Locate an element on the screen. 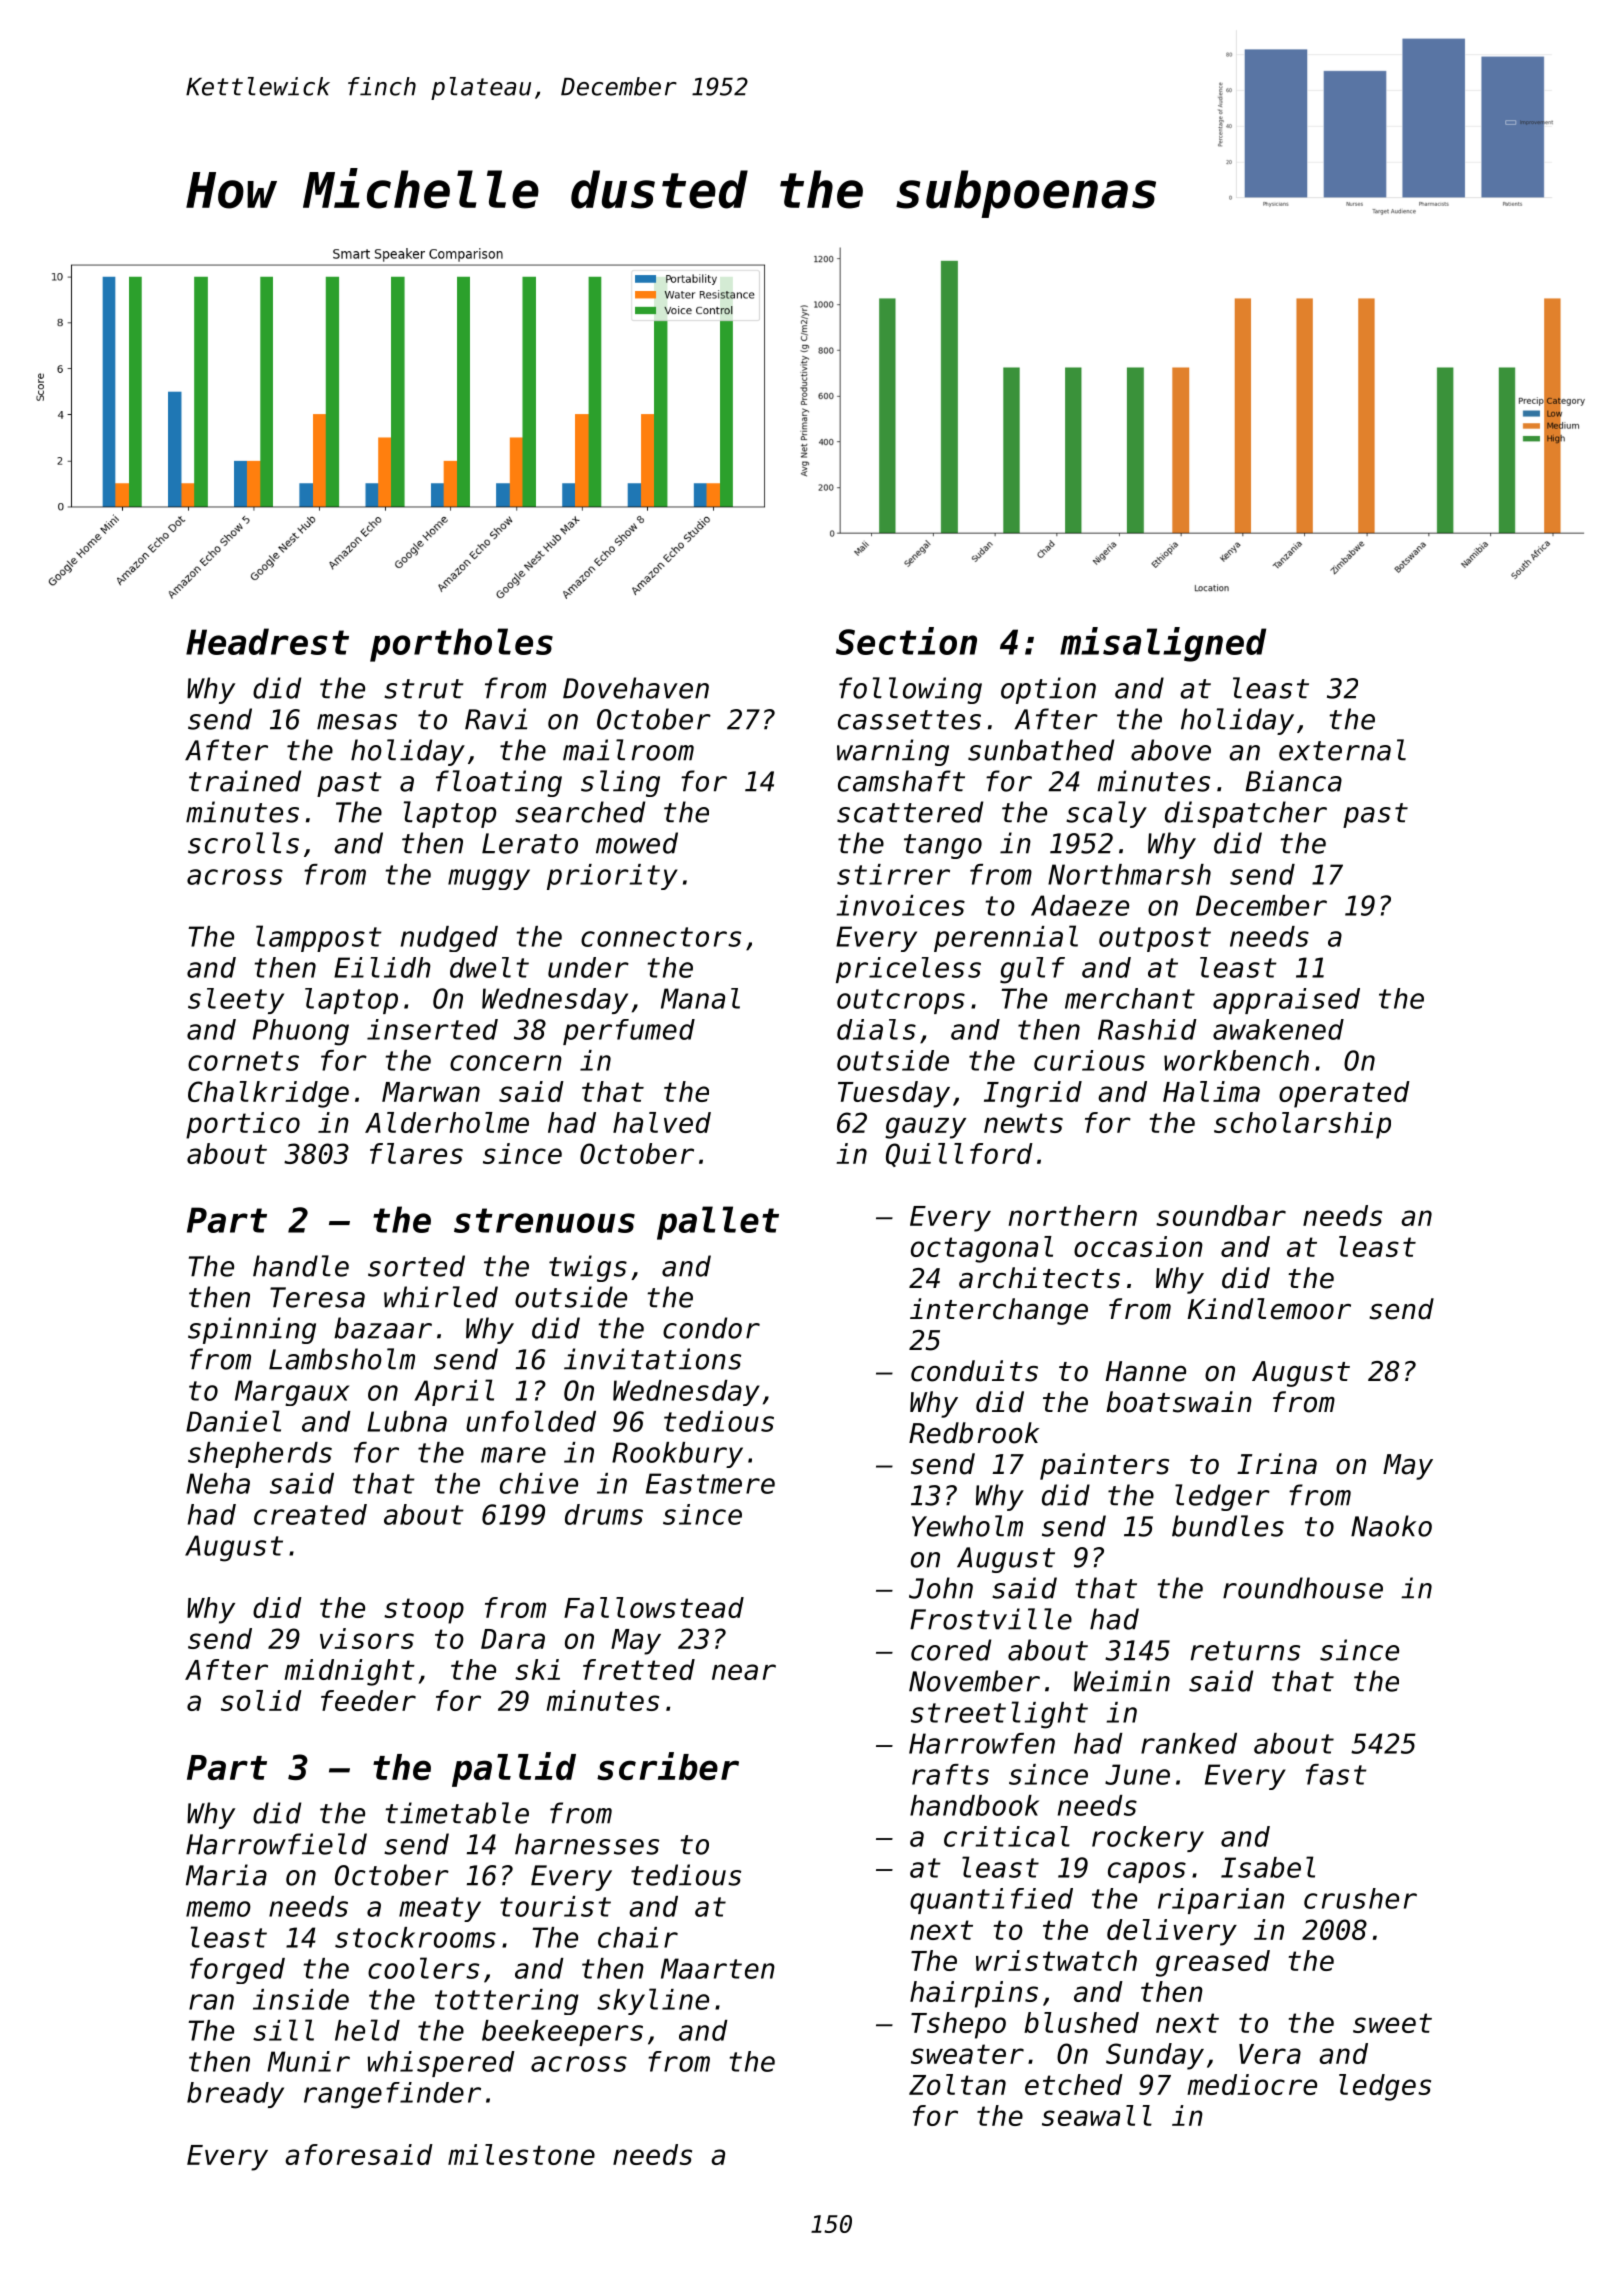 The width and height of the screenshot is (1620, 2292). invitations is located at coordinates (652, 1359).
